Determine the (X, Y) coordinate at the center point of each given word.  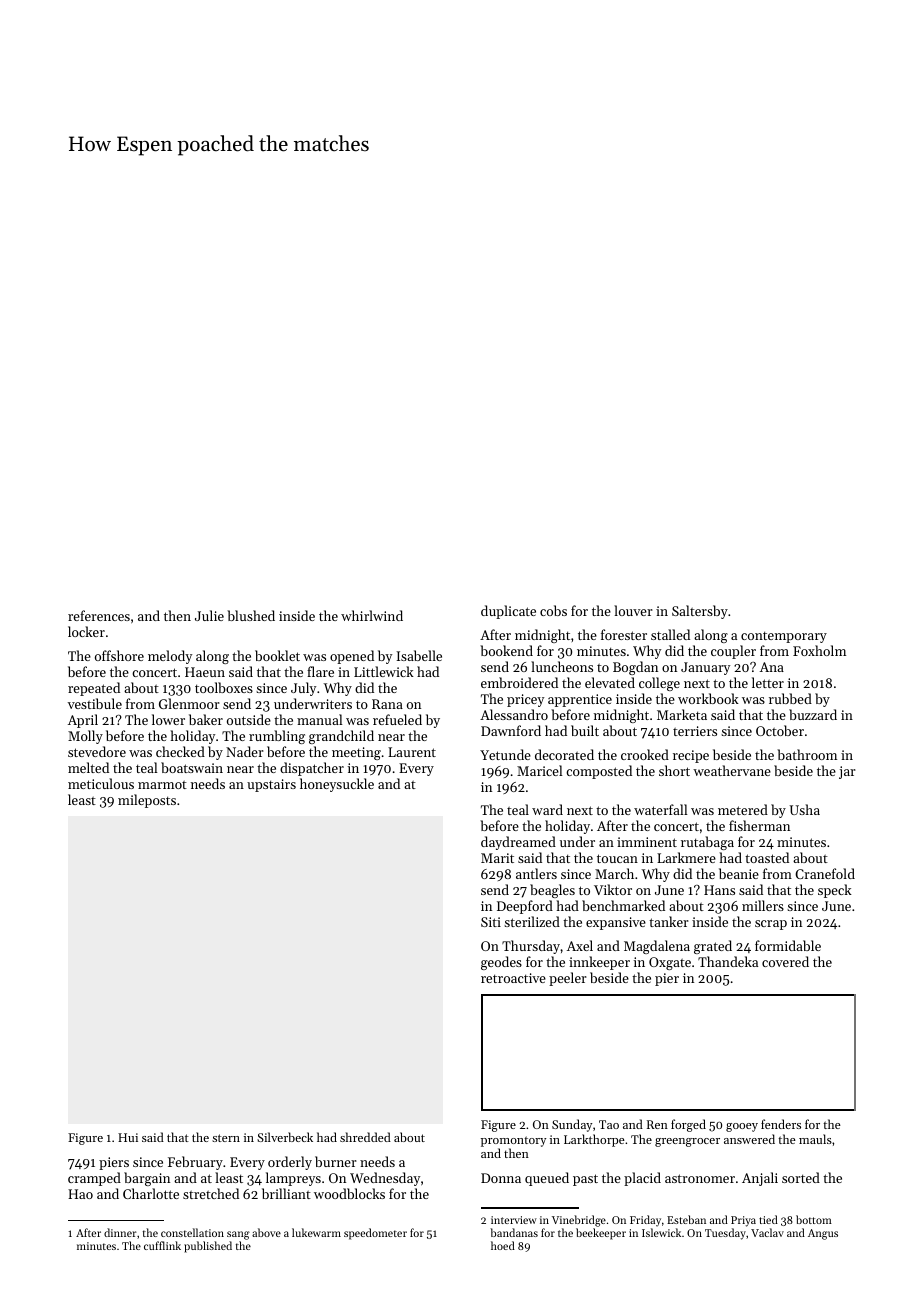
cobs (553, 610)
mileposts (147, 801)
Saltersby (700, 612)
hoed (503, 1245)
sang (238, 1235)
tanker (669, 921)
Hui (128, 1137)
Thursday (531, 947)
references (99, 615)
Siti (491, 922)
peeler (568, 979)
